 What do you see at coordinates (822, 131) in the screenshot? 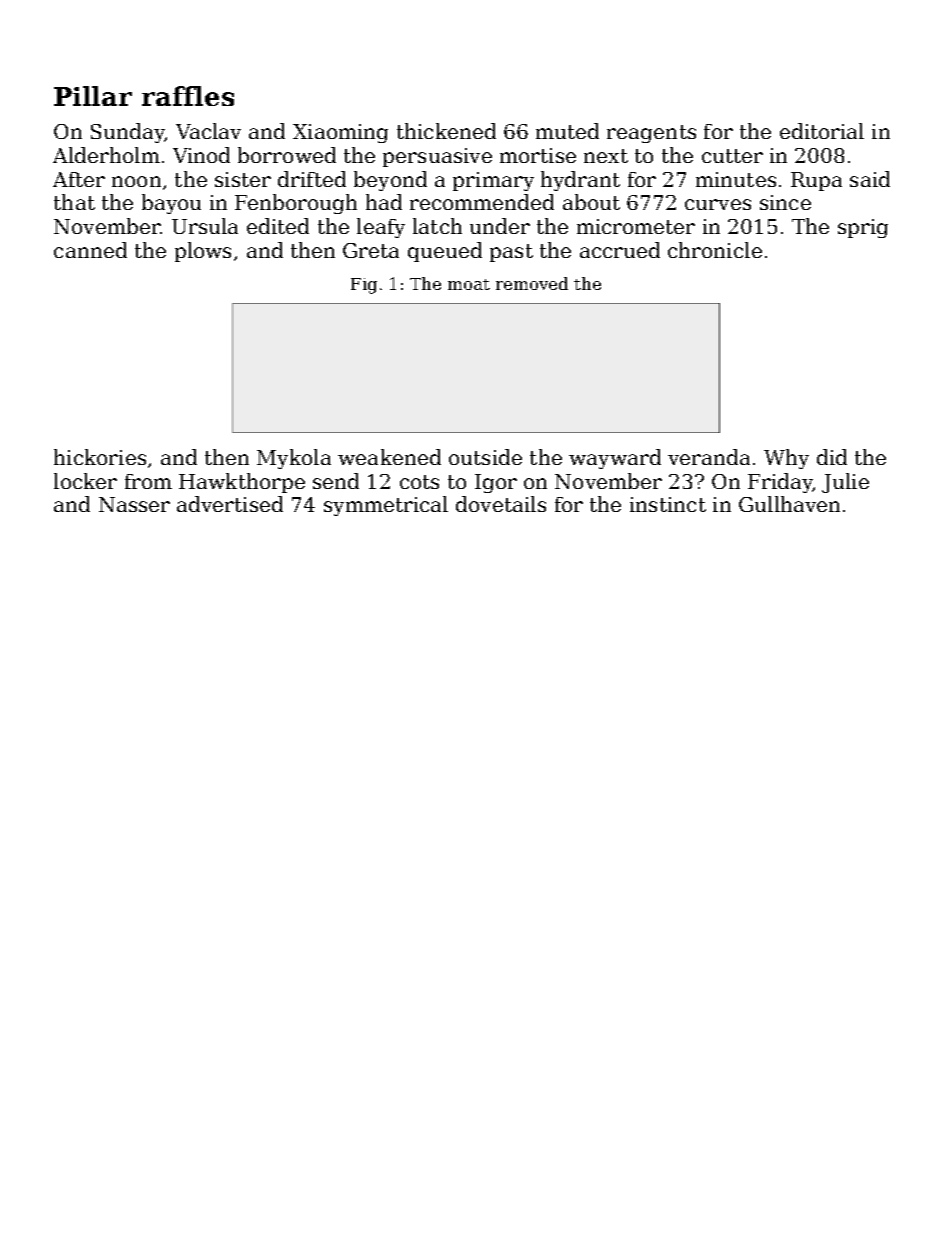
I see `editorial` at bounding box center [822, 131].
